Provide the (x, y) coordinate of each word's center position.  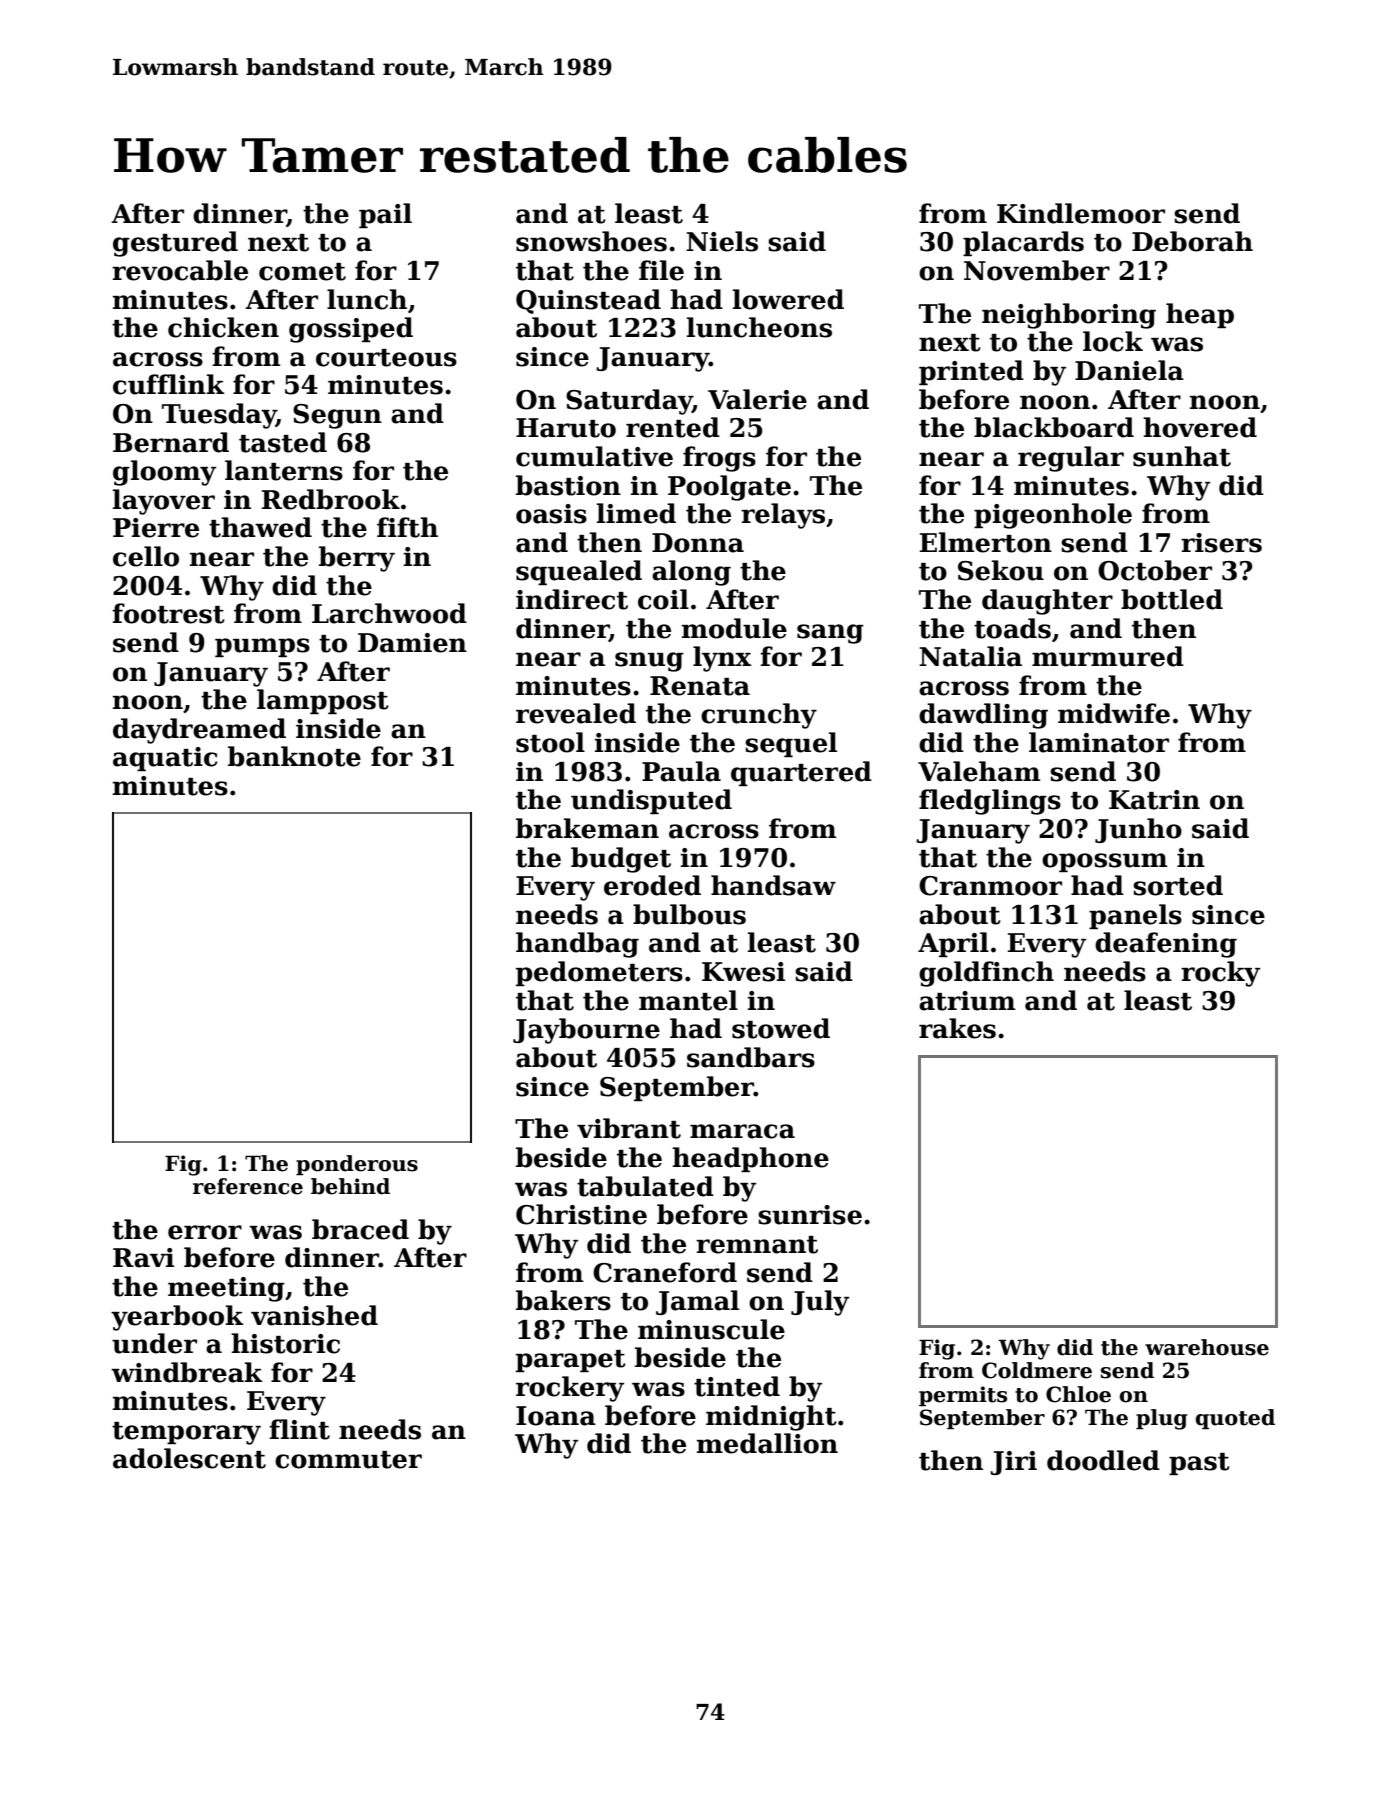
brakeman (587, 828)
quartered (801, 773)
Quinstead (588, 301)
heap (1200, 315)
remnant (757, 1245)
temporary (186, 1433)
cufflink (168, 384)
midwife (1114, 713)
